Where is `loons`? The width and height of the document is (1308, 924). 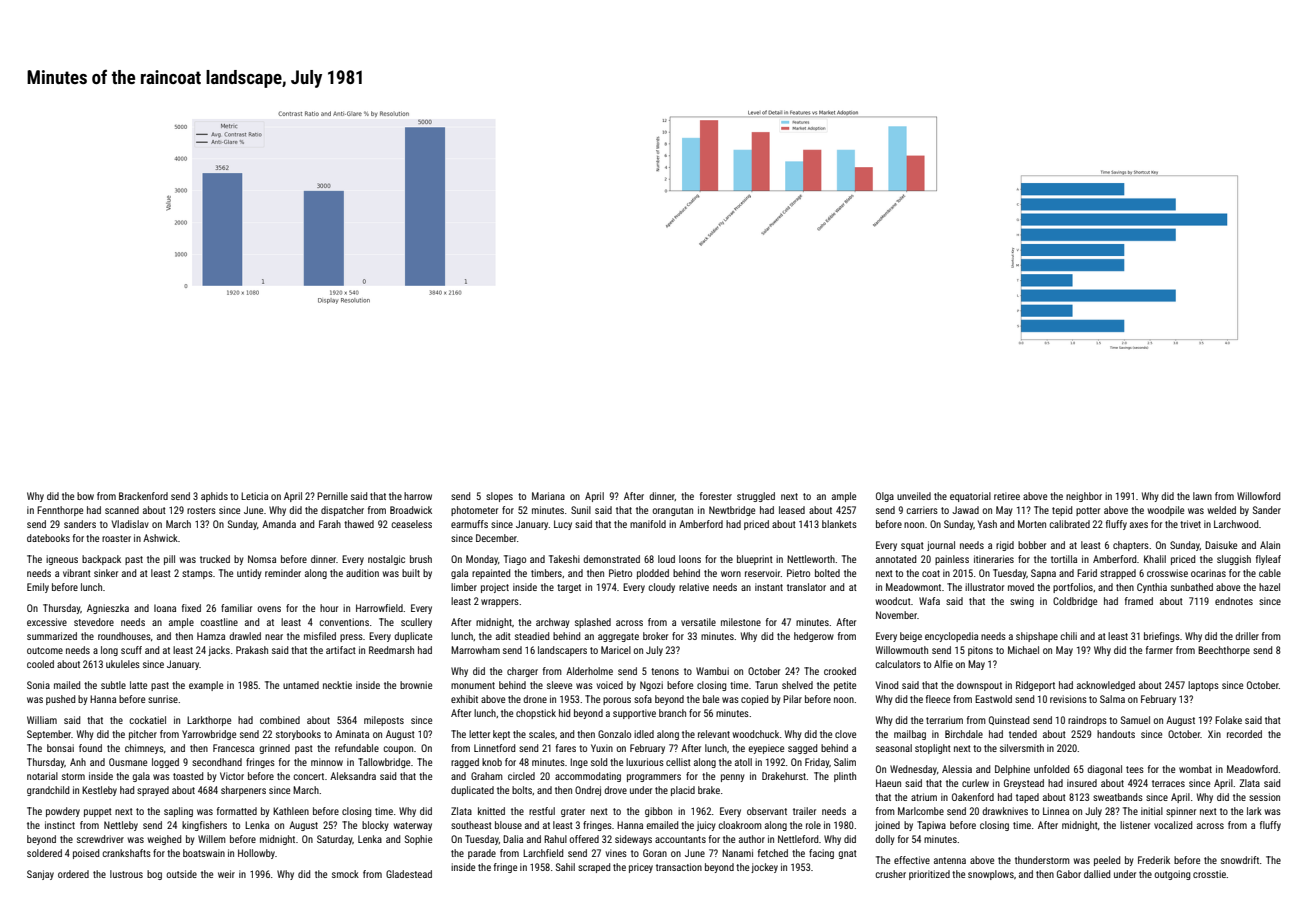
loons is located at coordinates (690, 559).
